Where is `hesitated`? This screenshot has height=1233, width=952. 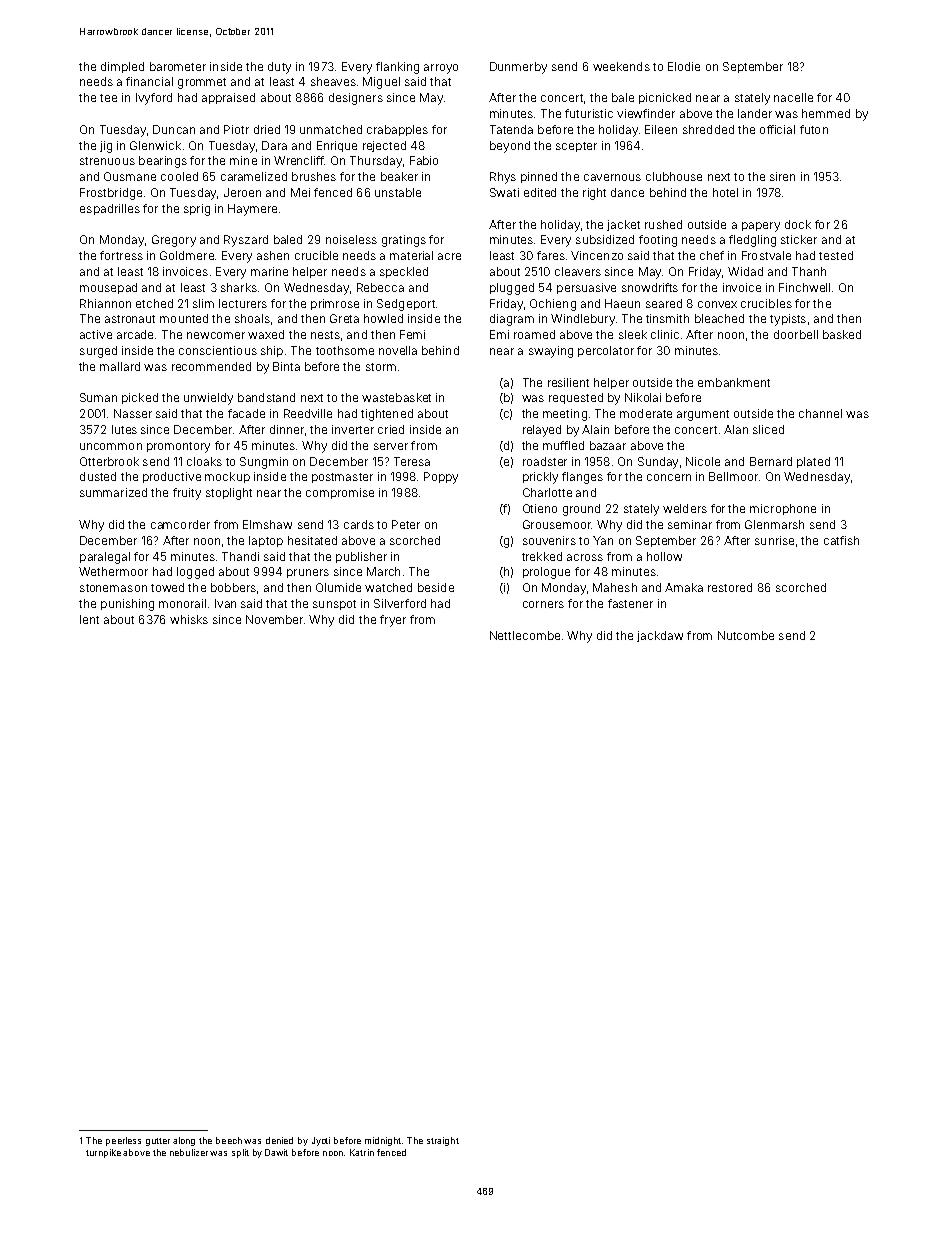
hesitated is located at coordinates (312, 540).
